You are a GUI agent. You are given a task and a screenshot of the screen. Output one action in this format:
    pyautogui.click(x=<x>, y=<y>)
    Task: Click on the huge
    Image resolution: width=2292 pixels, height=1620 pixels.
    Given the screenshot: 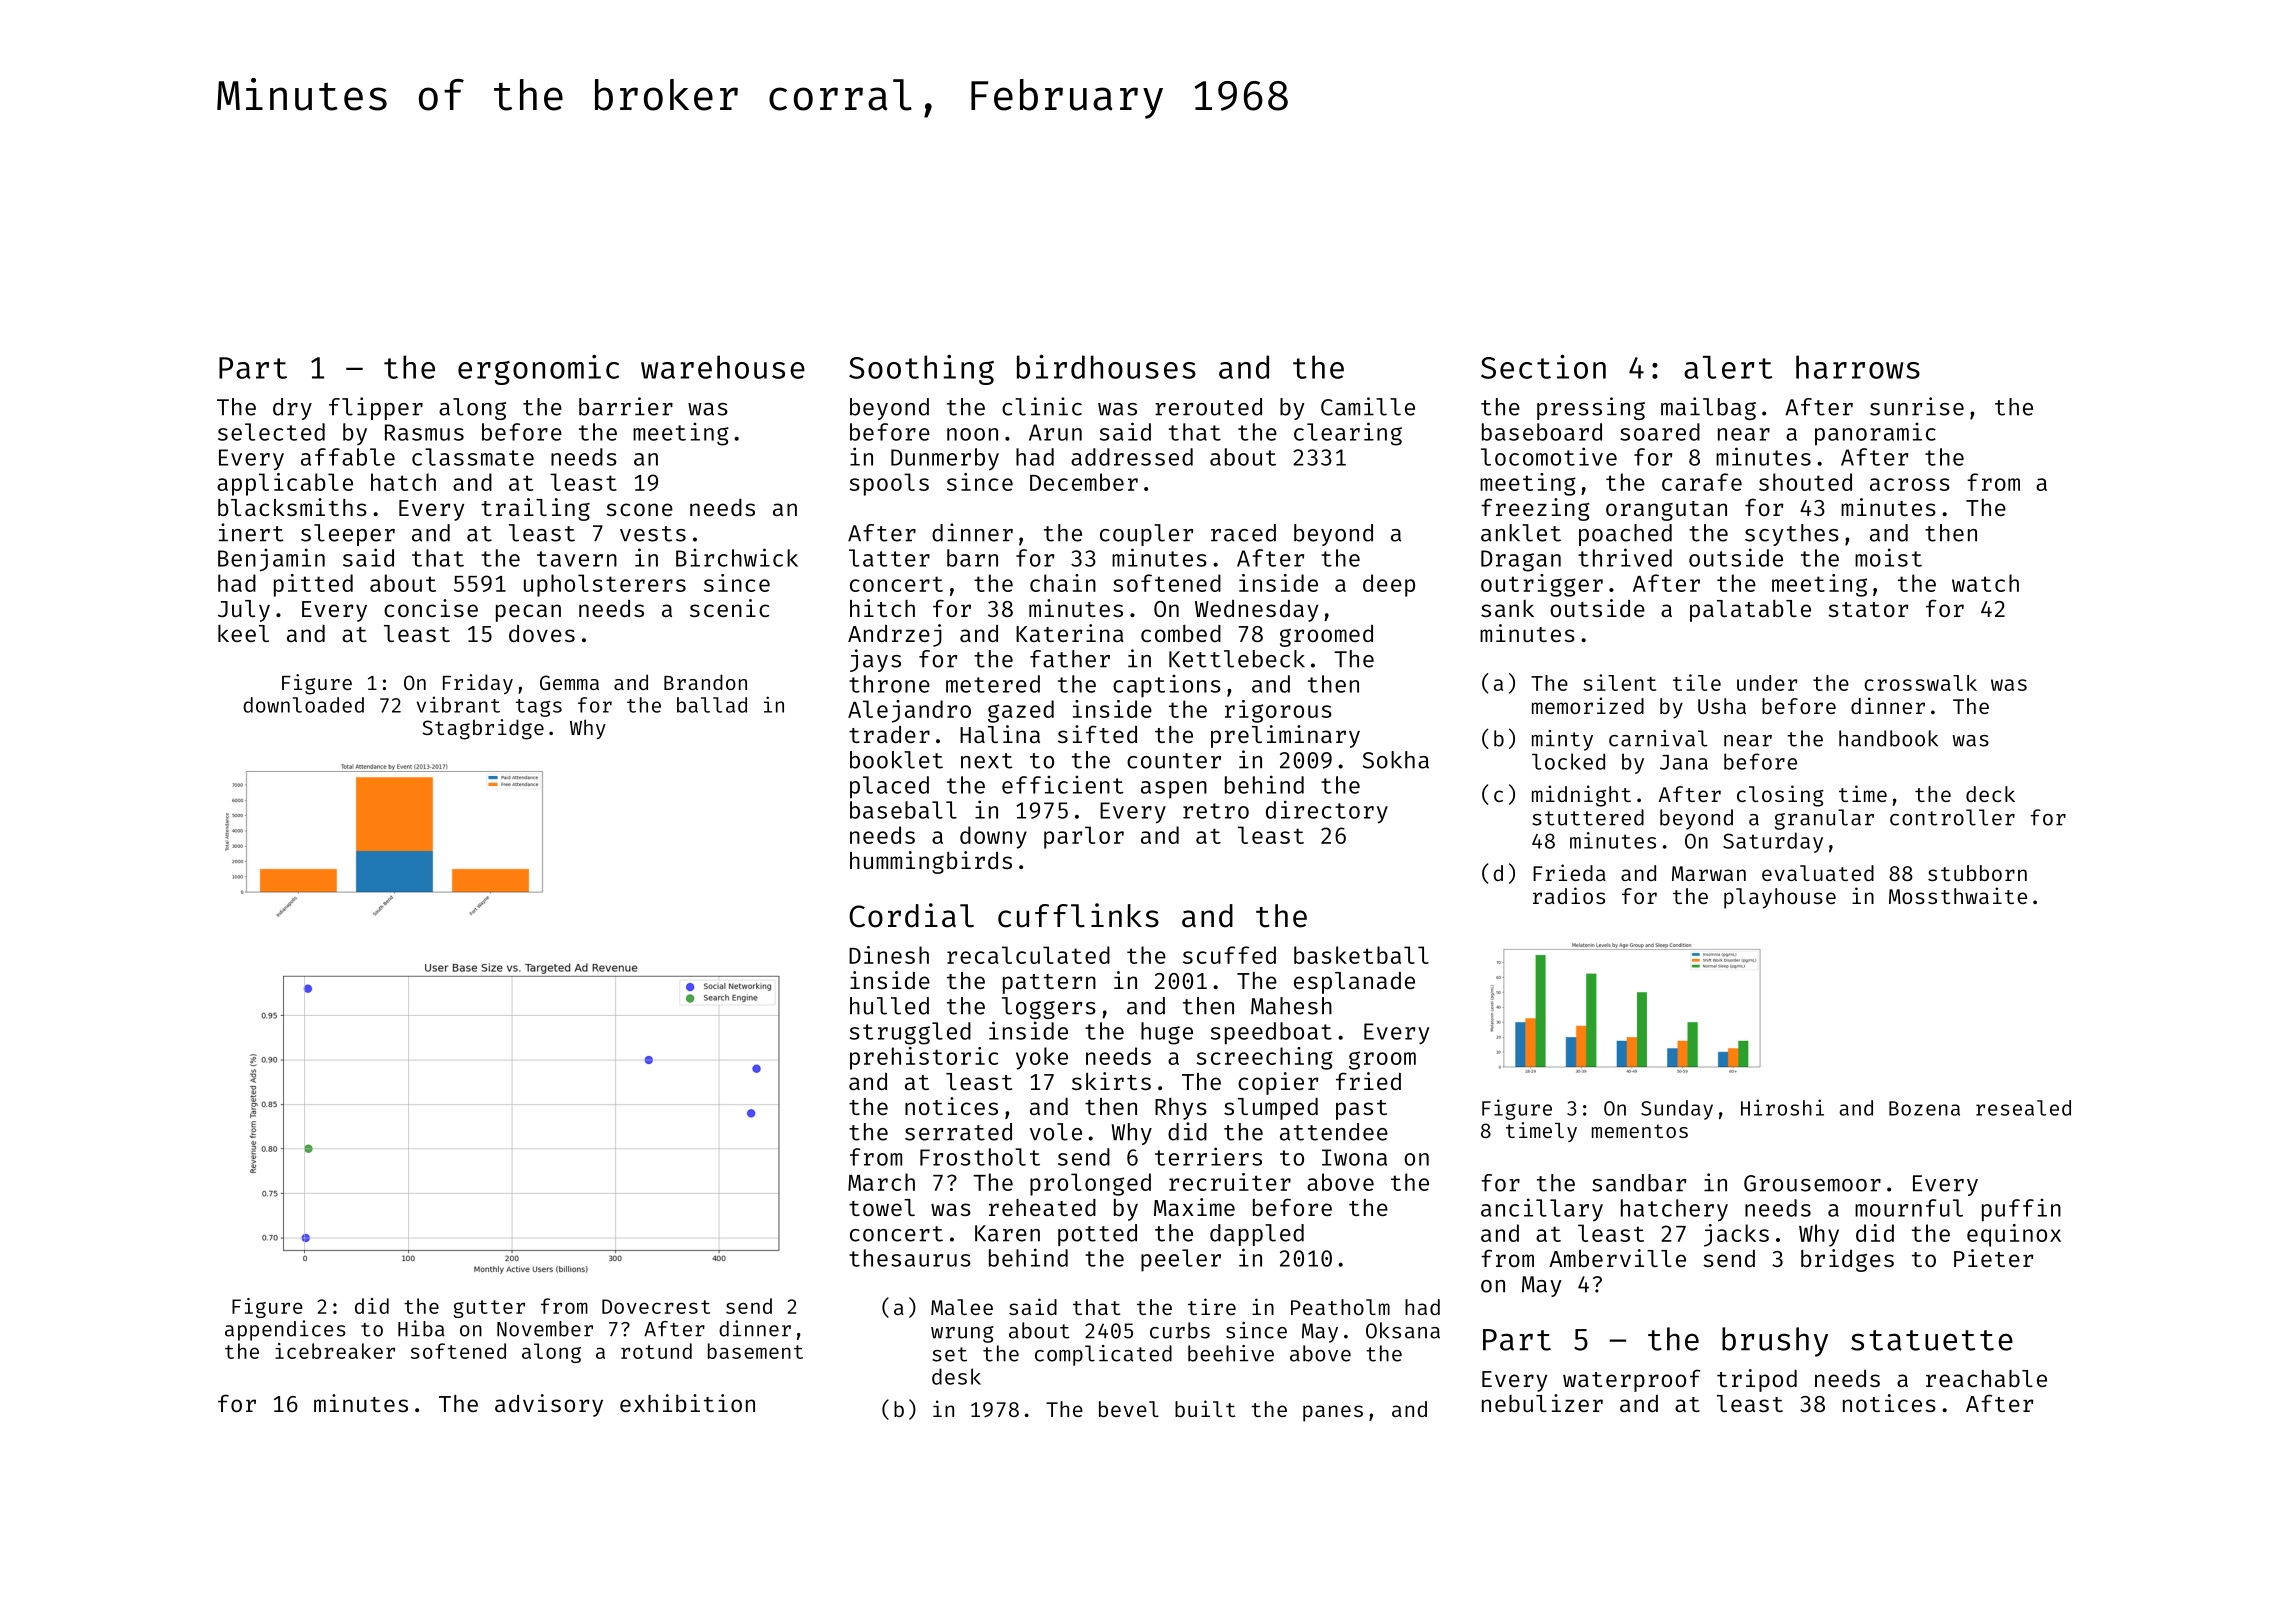 What is the action you would take?
    pyautogui.click(x=1167, y=1033)
